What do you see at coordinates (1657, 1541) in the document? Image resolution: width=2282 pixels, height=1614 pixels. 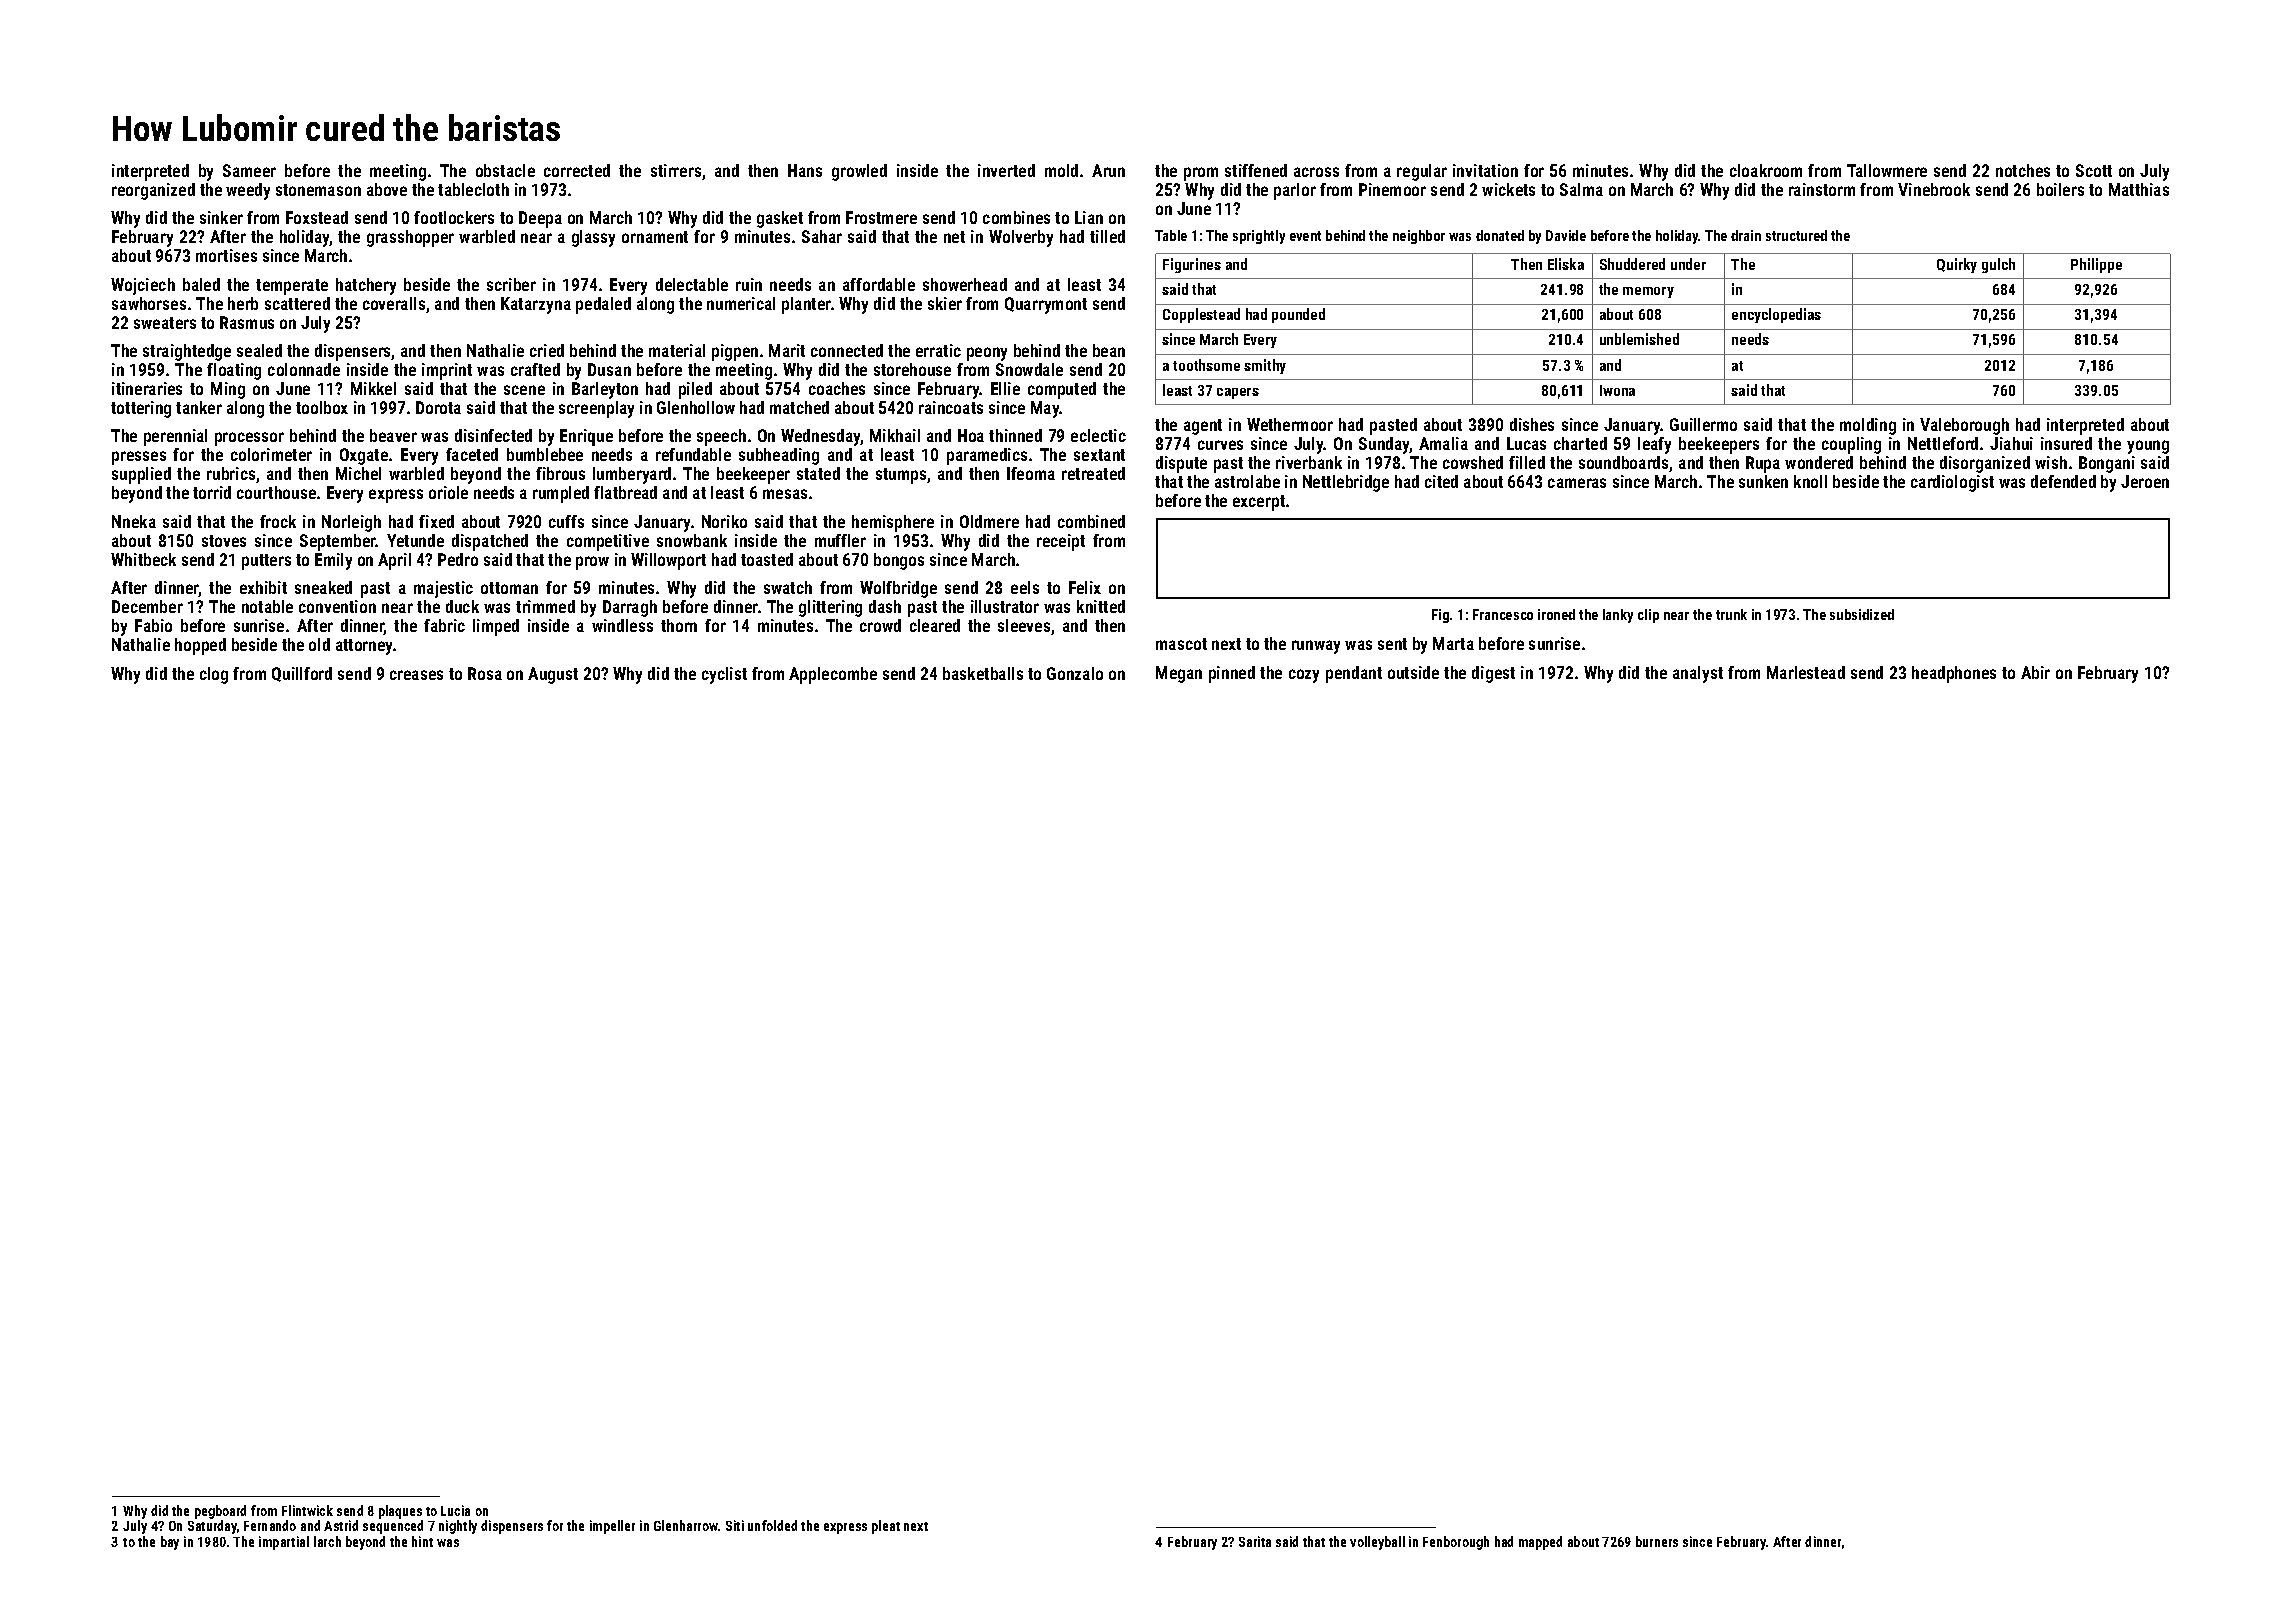 I see `burners` at bounding box center [1657, 1541].
